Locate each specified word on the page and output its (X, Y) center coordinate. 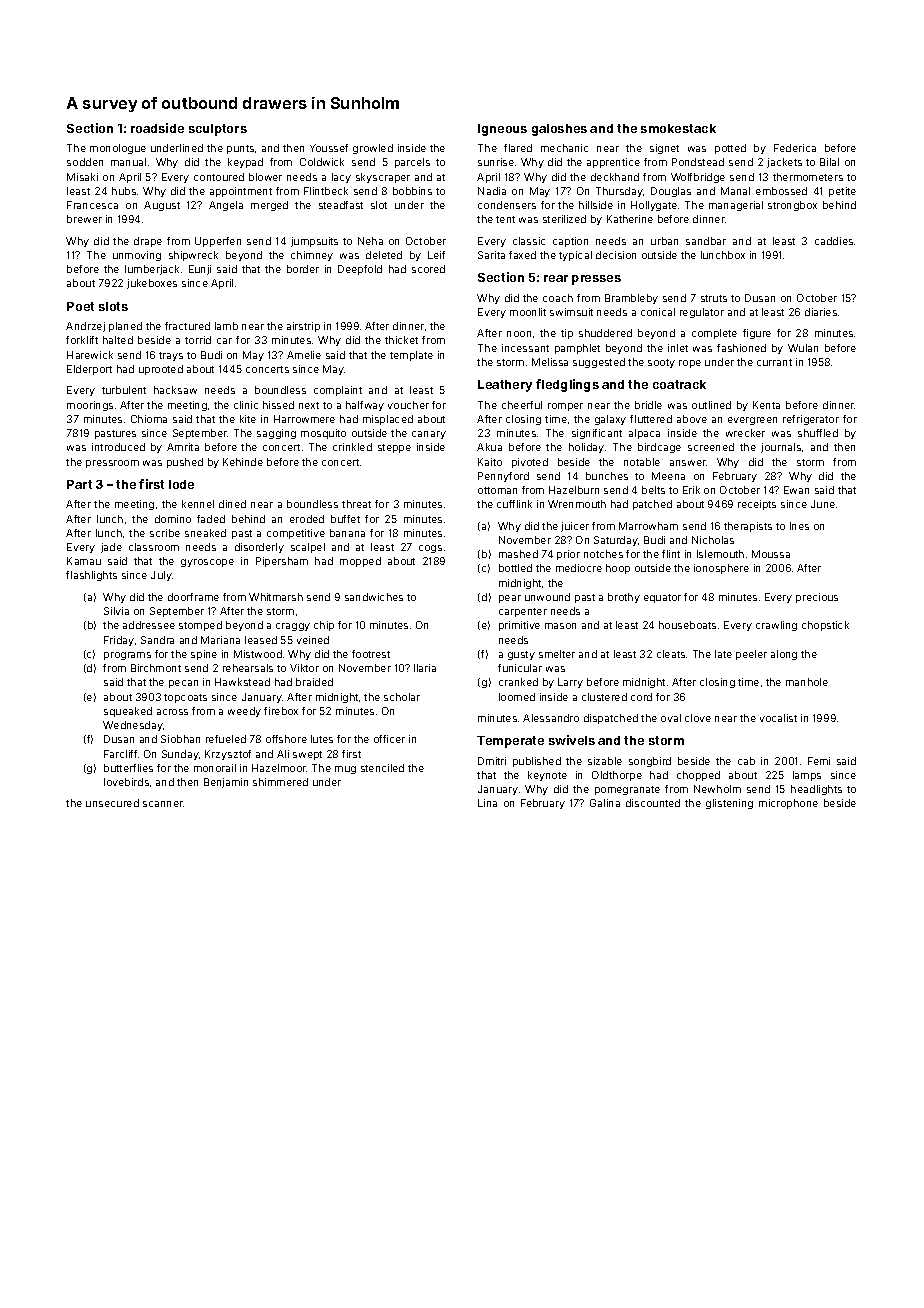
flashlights (91, 576)
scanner (163, 804)
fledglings (567, 385)
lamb (226, 326)
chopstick (825, 626)
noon (519, 334)
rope (690, 364)
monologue (118, 149)
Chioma (149, 419)
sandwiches (374, 597)
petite (842, 192)
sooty (661, 363)
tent (505, 219)
